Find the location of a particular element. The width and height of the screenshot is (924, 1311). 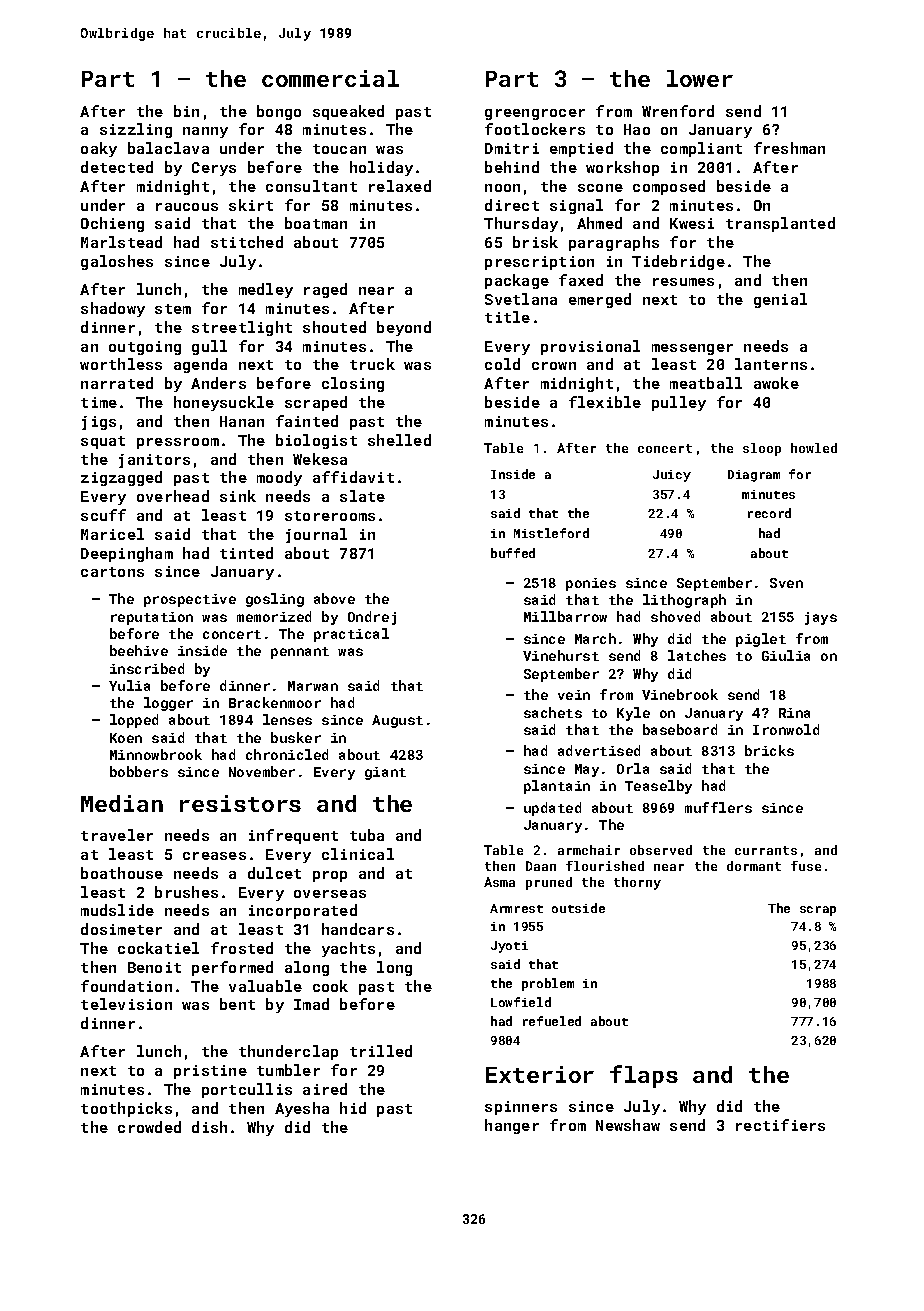

medley is located at coordinates (266, 290).
